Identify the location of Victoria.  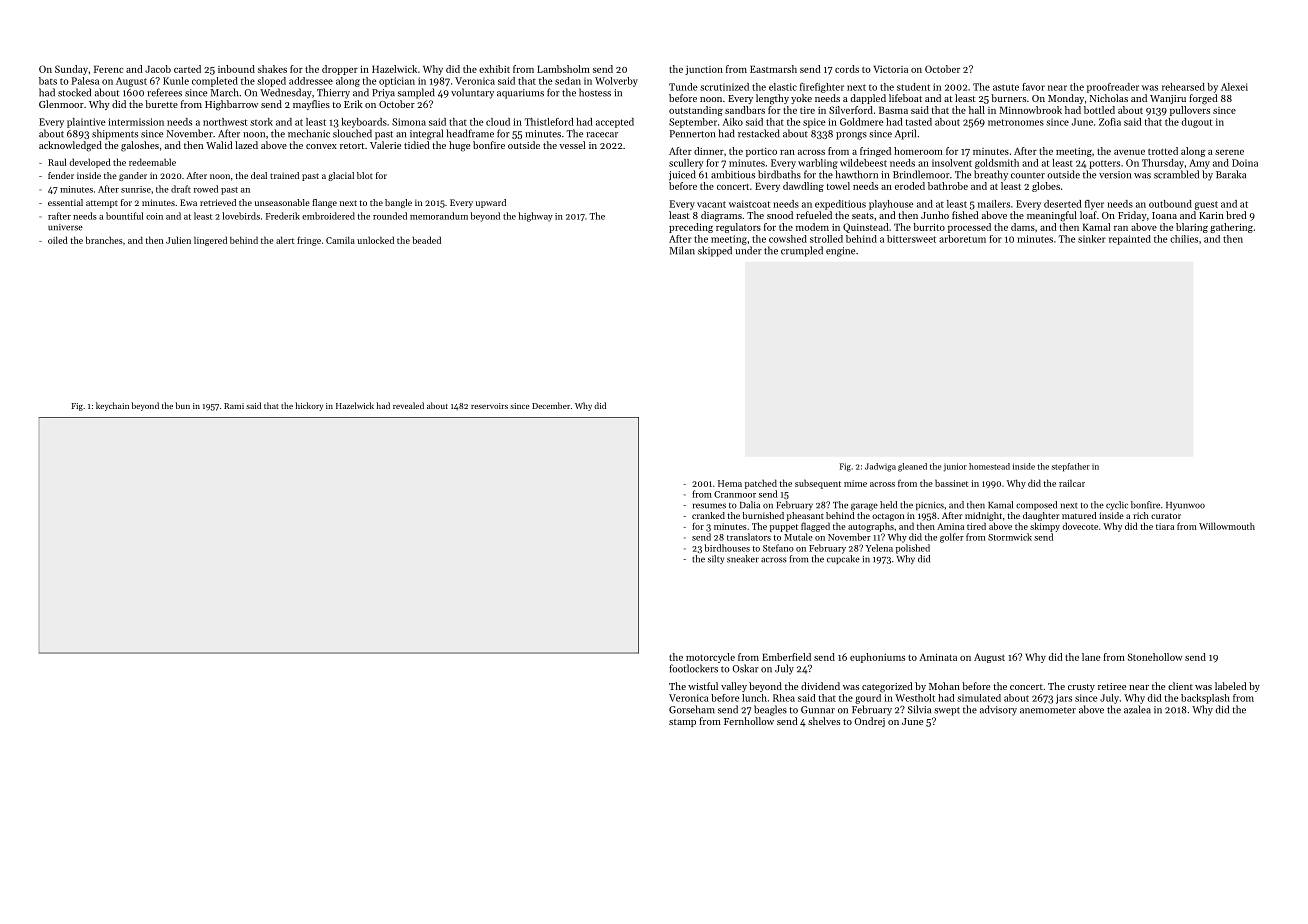
(891, 69).
